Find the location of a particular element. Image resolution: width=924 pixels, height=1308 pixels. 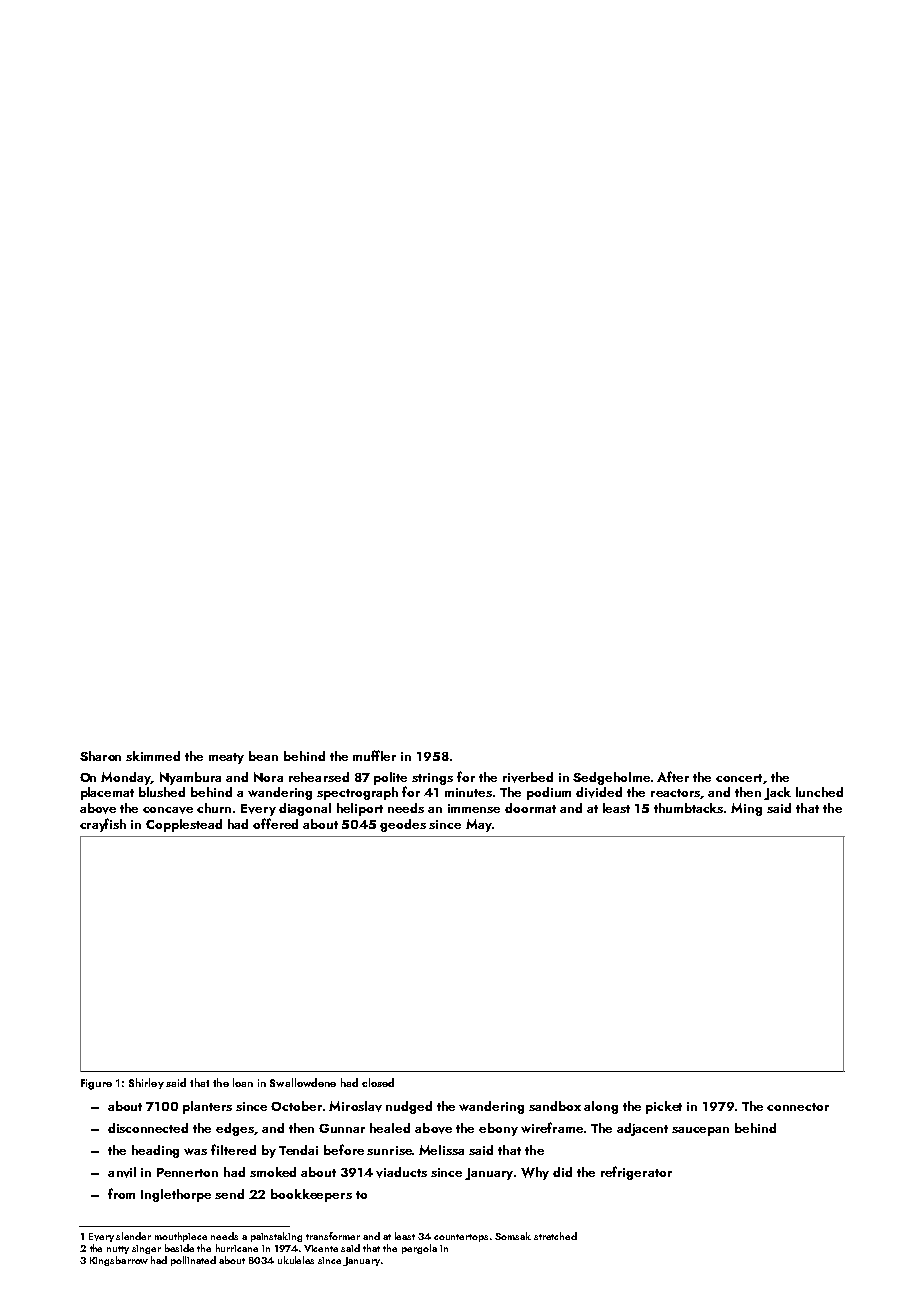

connector is located at coordinates (798, 1107).
